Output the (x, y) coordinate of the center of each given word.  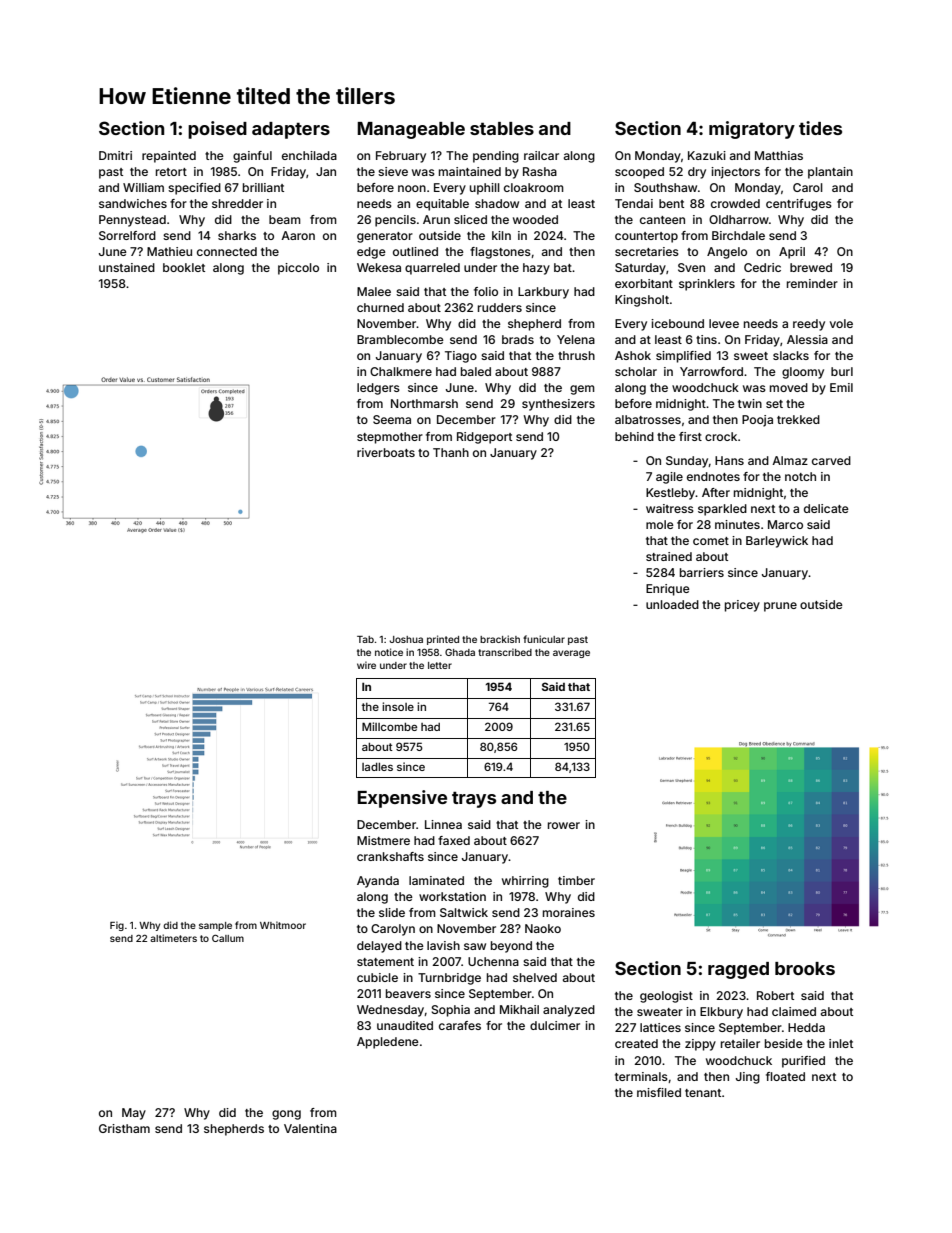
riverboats (386, 452)
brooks (805, 968)
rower (564, 825)
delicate (826, 508)
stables (502, 128)
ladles (377, 767)
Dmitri (115, 155)
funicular (544, 639)
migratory (752, 130)
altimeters (173, 938)
